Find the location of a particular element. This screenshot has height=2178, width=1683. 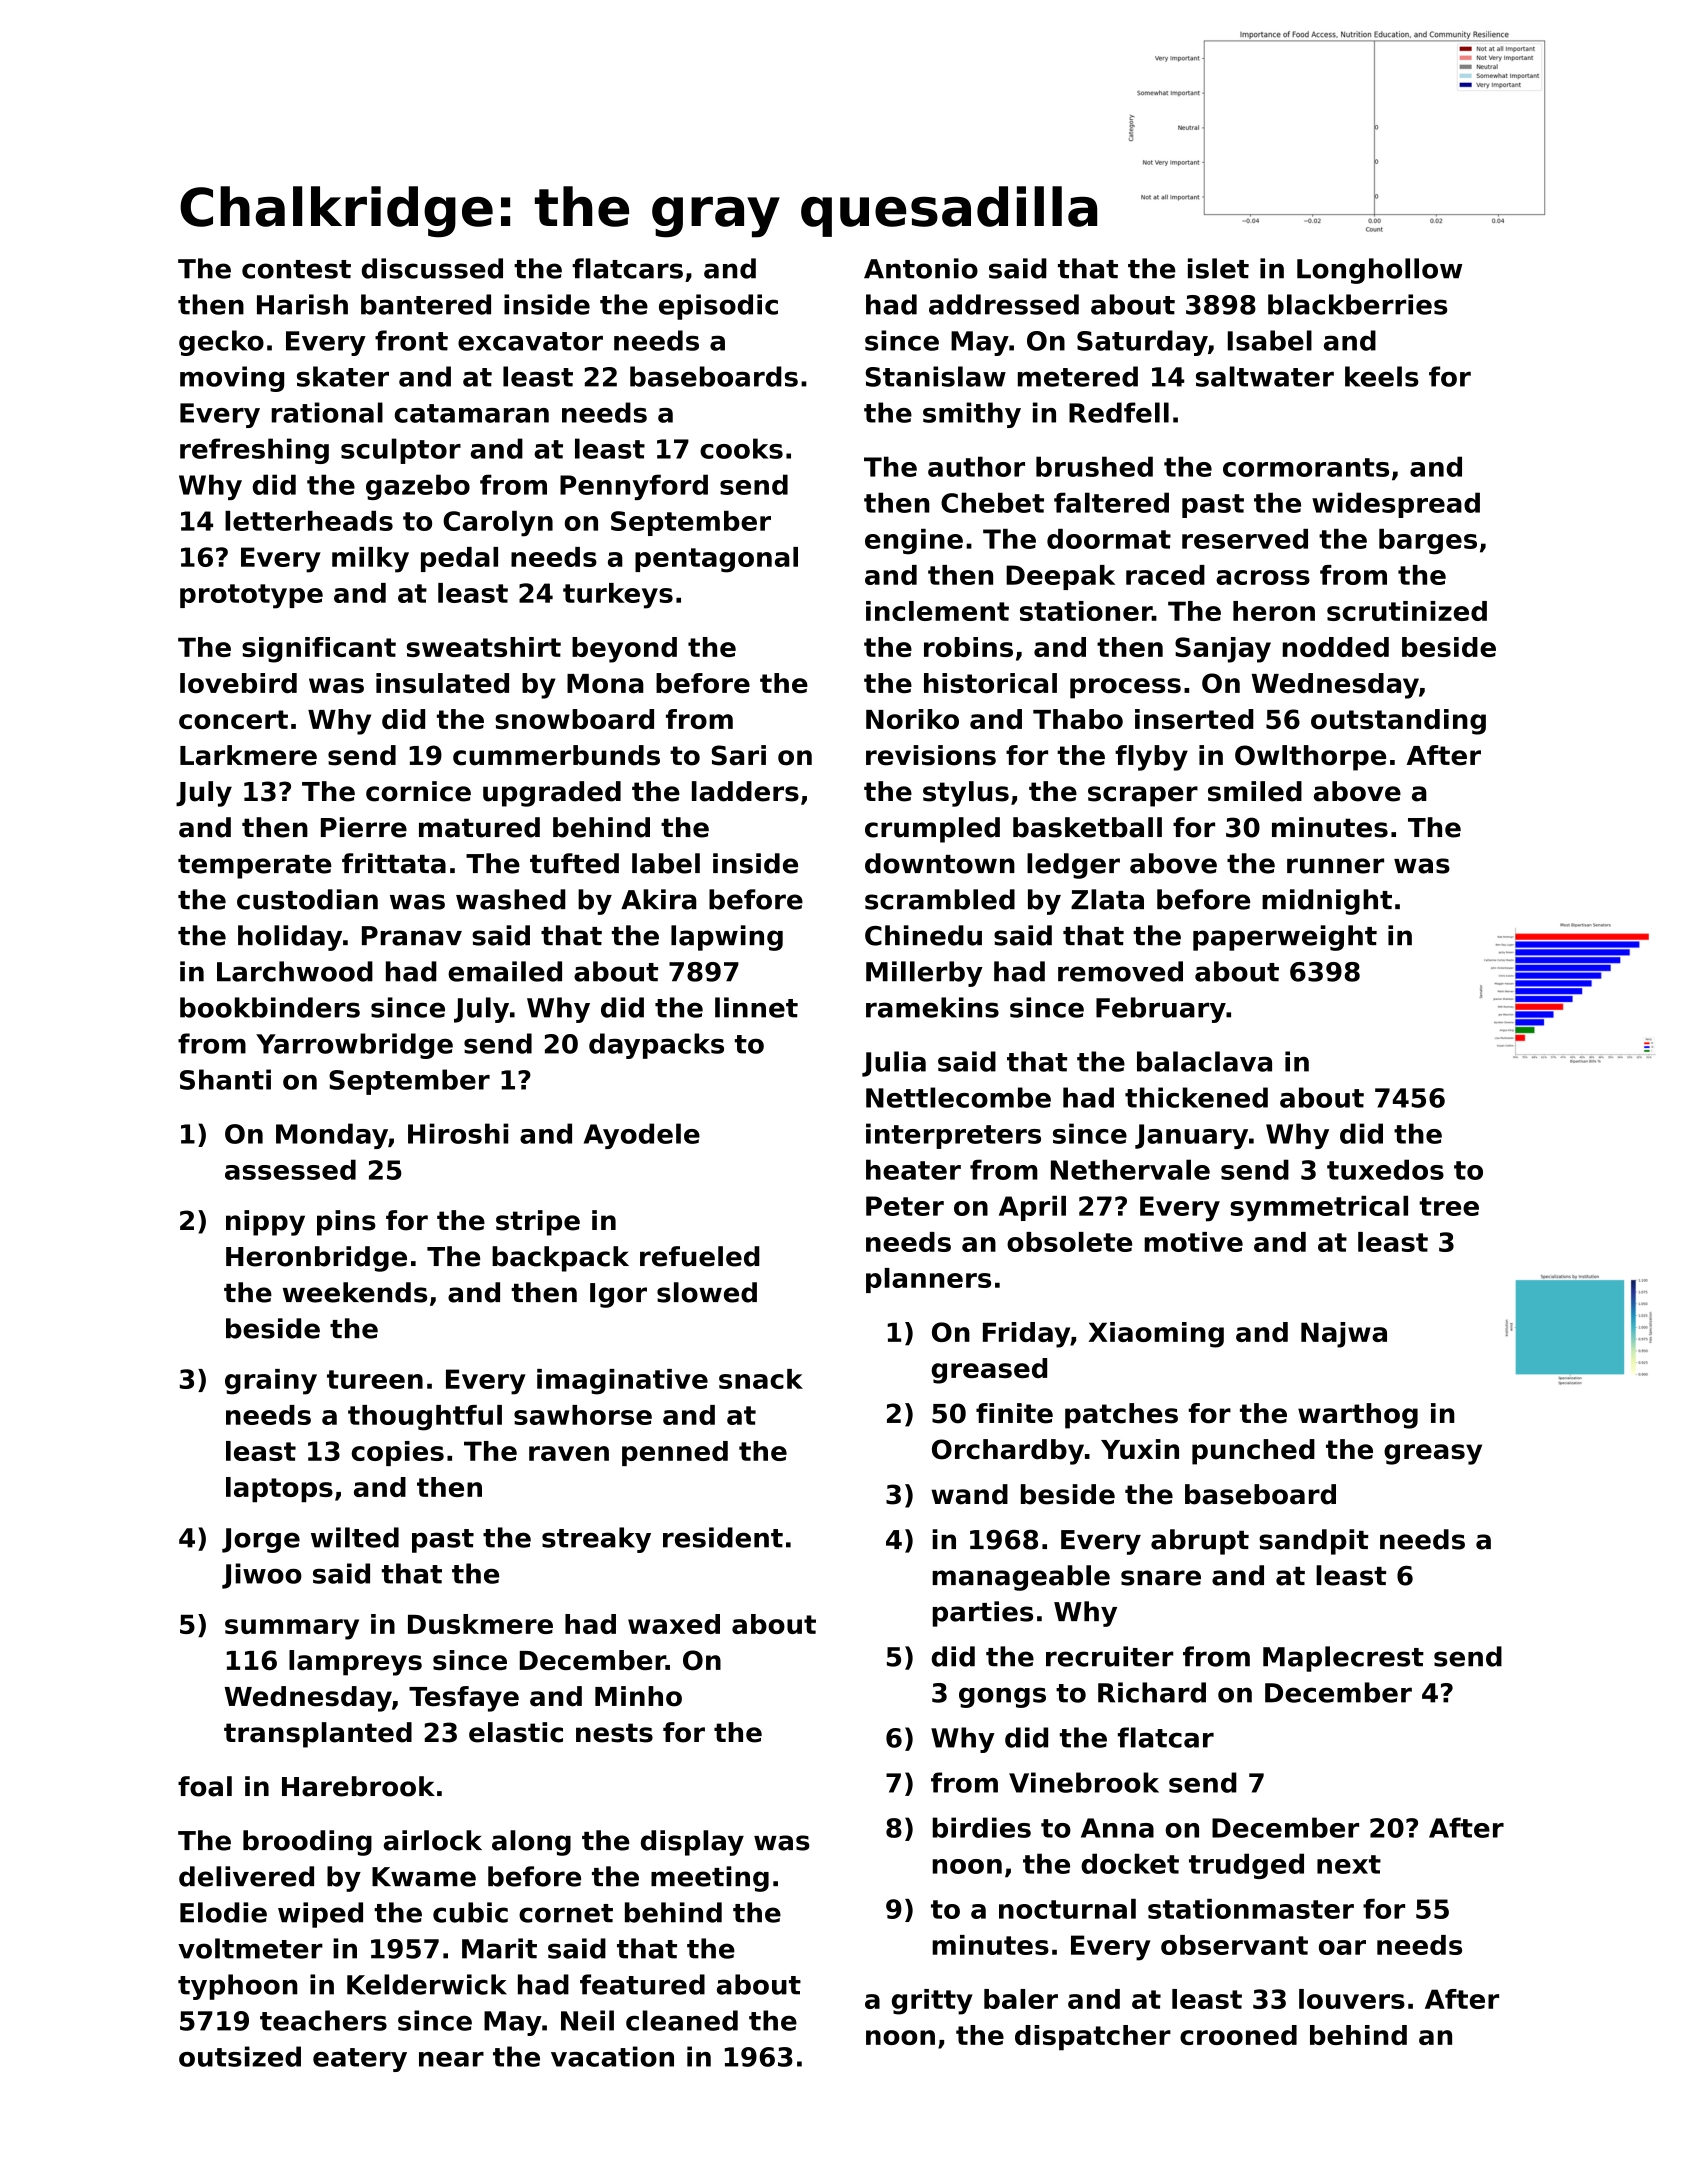

Orchardby is located at coordinates (1008, 1452).
